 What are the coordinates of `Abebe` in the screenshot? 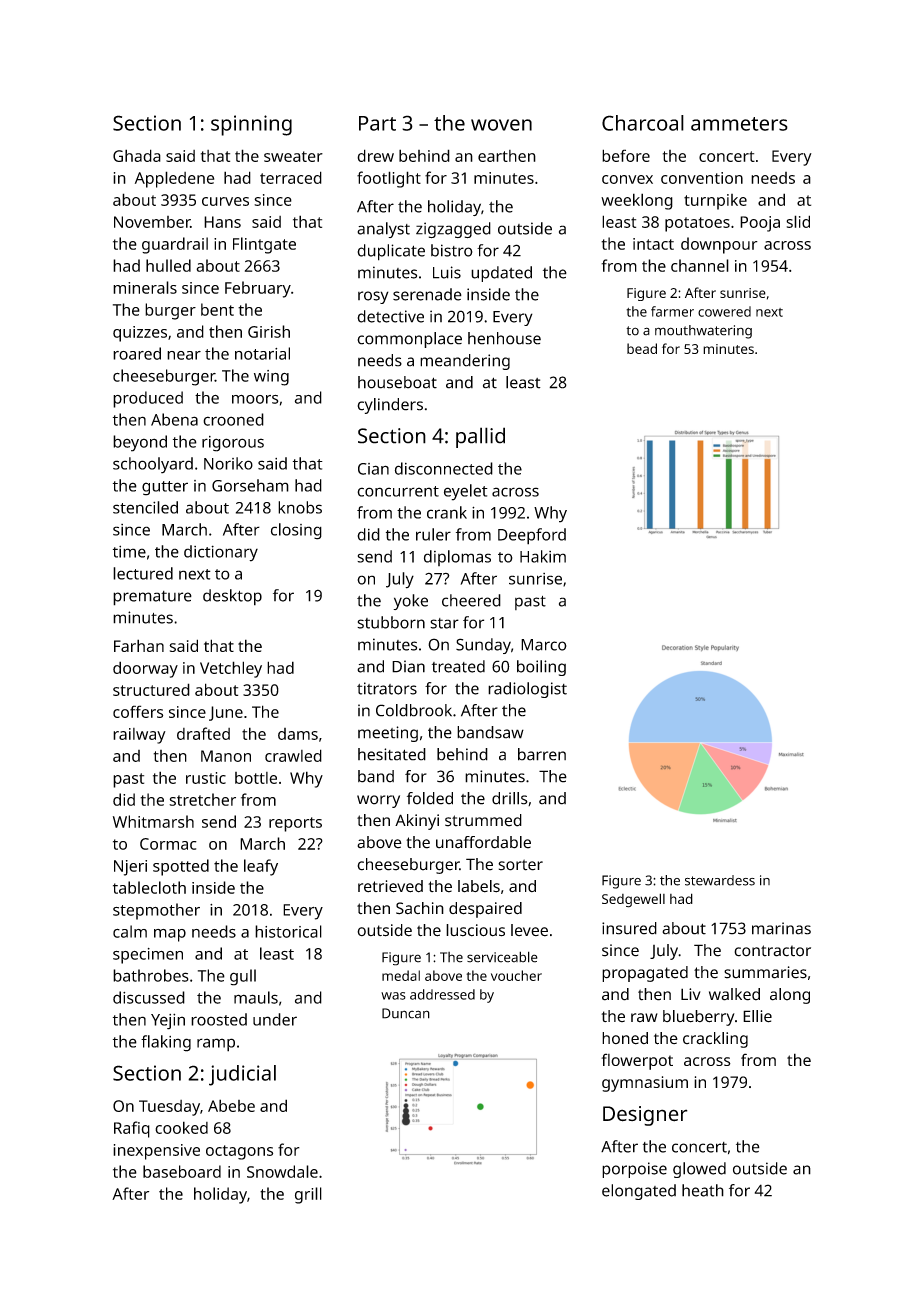 It's located at (231, 1105).
